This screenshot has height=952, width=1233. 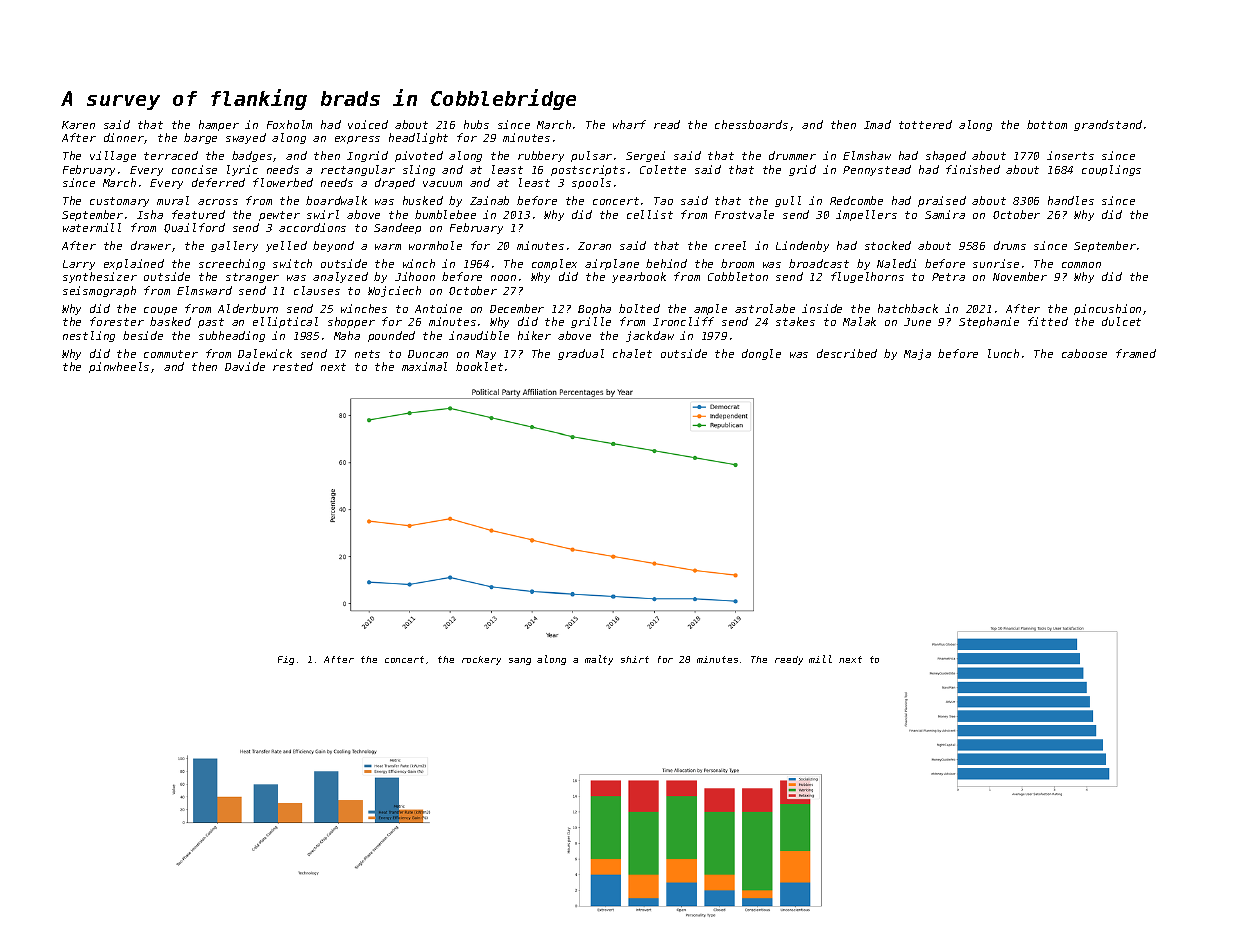 What do you see at coordinates (591, 183) in the screenshot?
I see `spools` at bounding box center [591, 183].
